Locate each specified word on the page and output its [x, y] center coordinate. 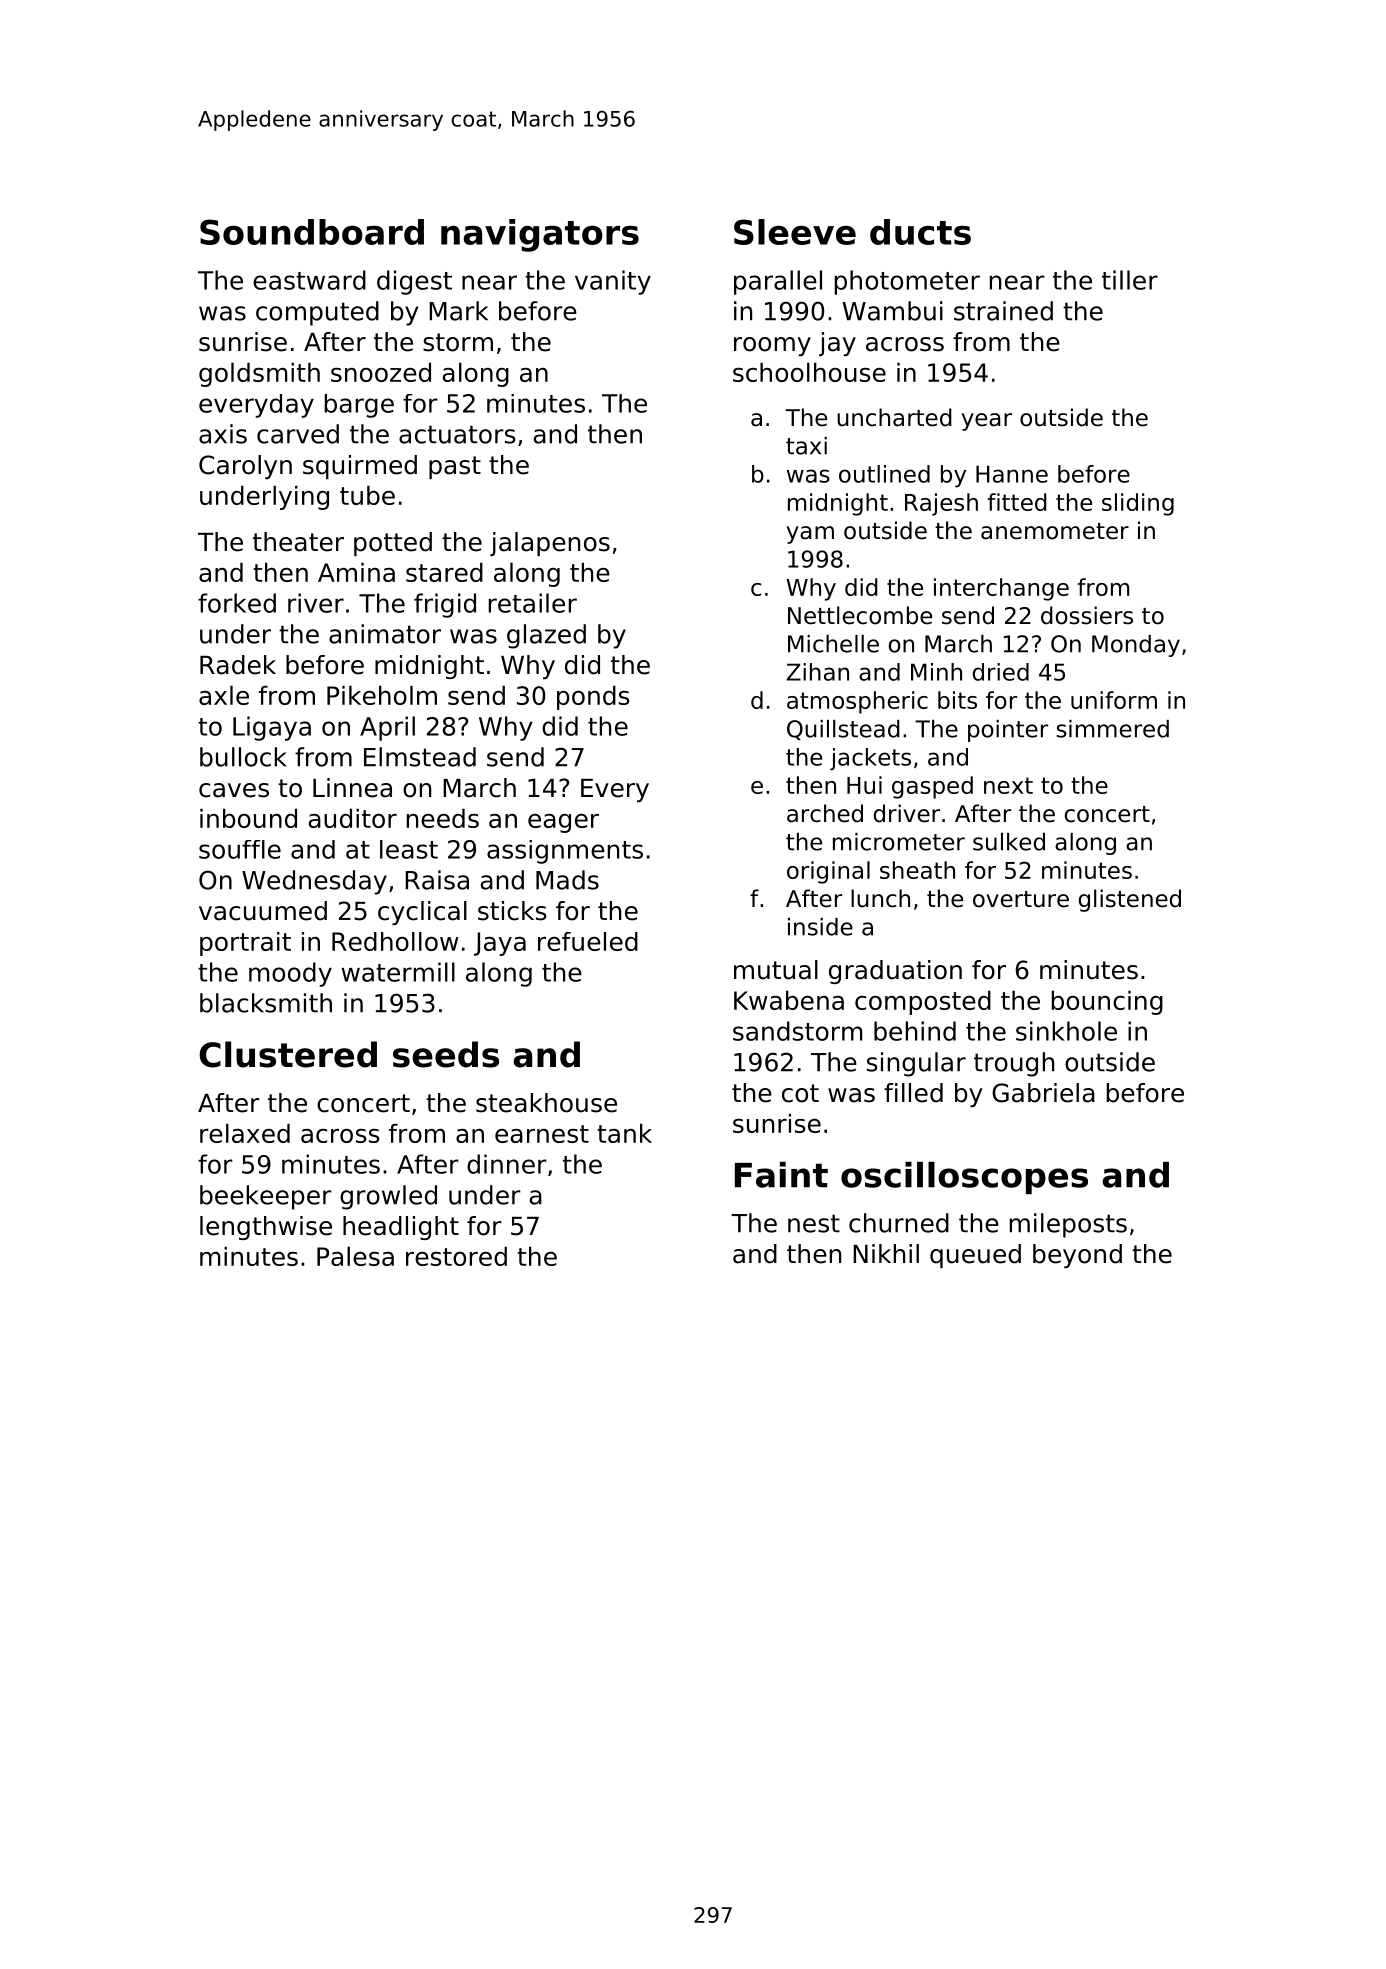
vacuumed [263, 911]
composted [923, 1002]
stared [444, 572]
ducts [920, 232]
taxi [806, 446]
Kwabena [789, 1000]
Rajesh [941, 504]
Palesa [355, 1256]
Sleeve [795, 232]
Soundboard [312, 232]
